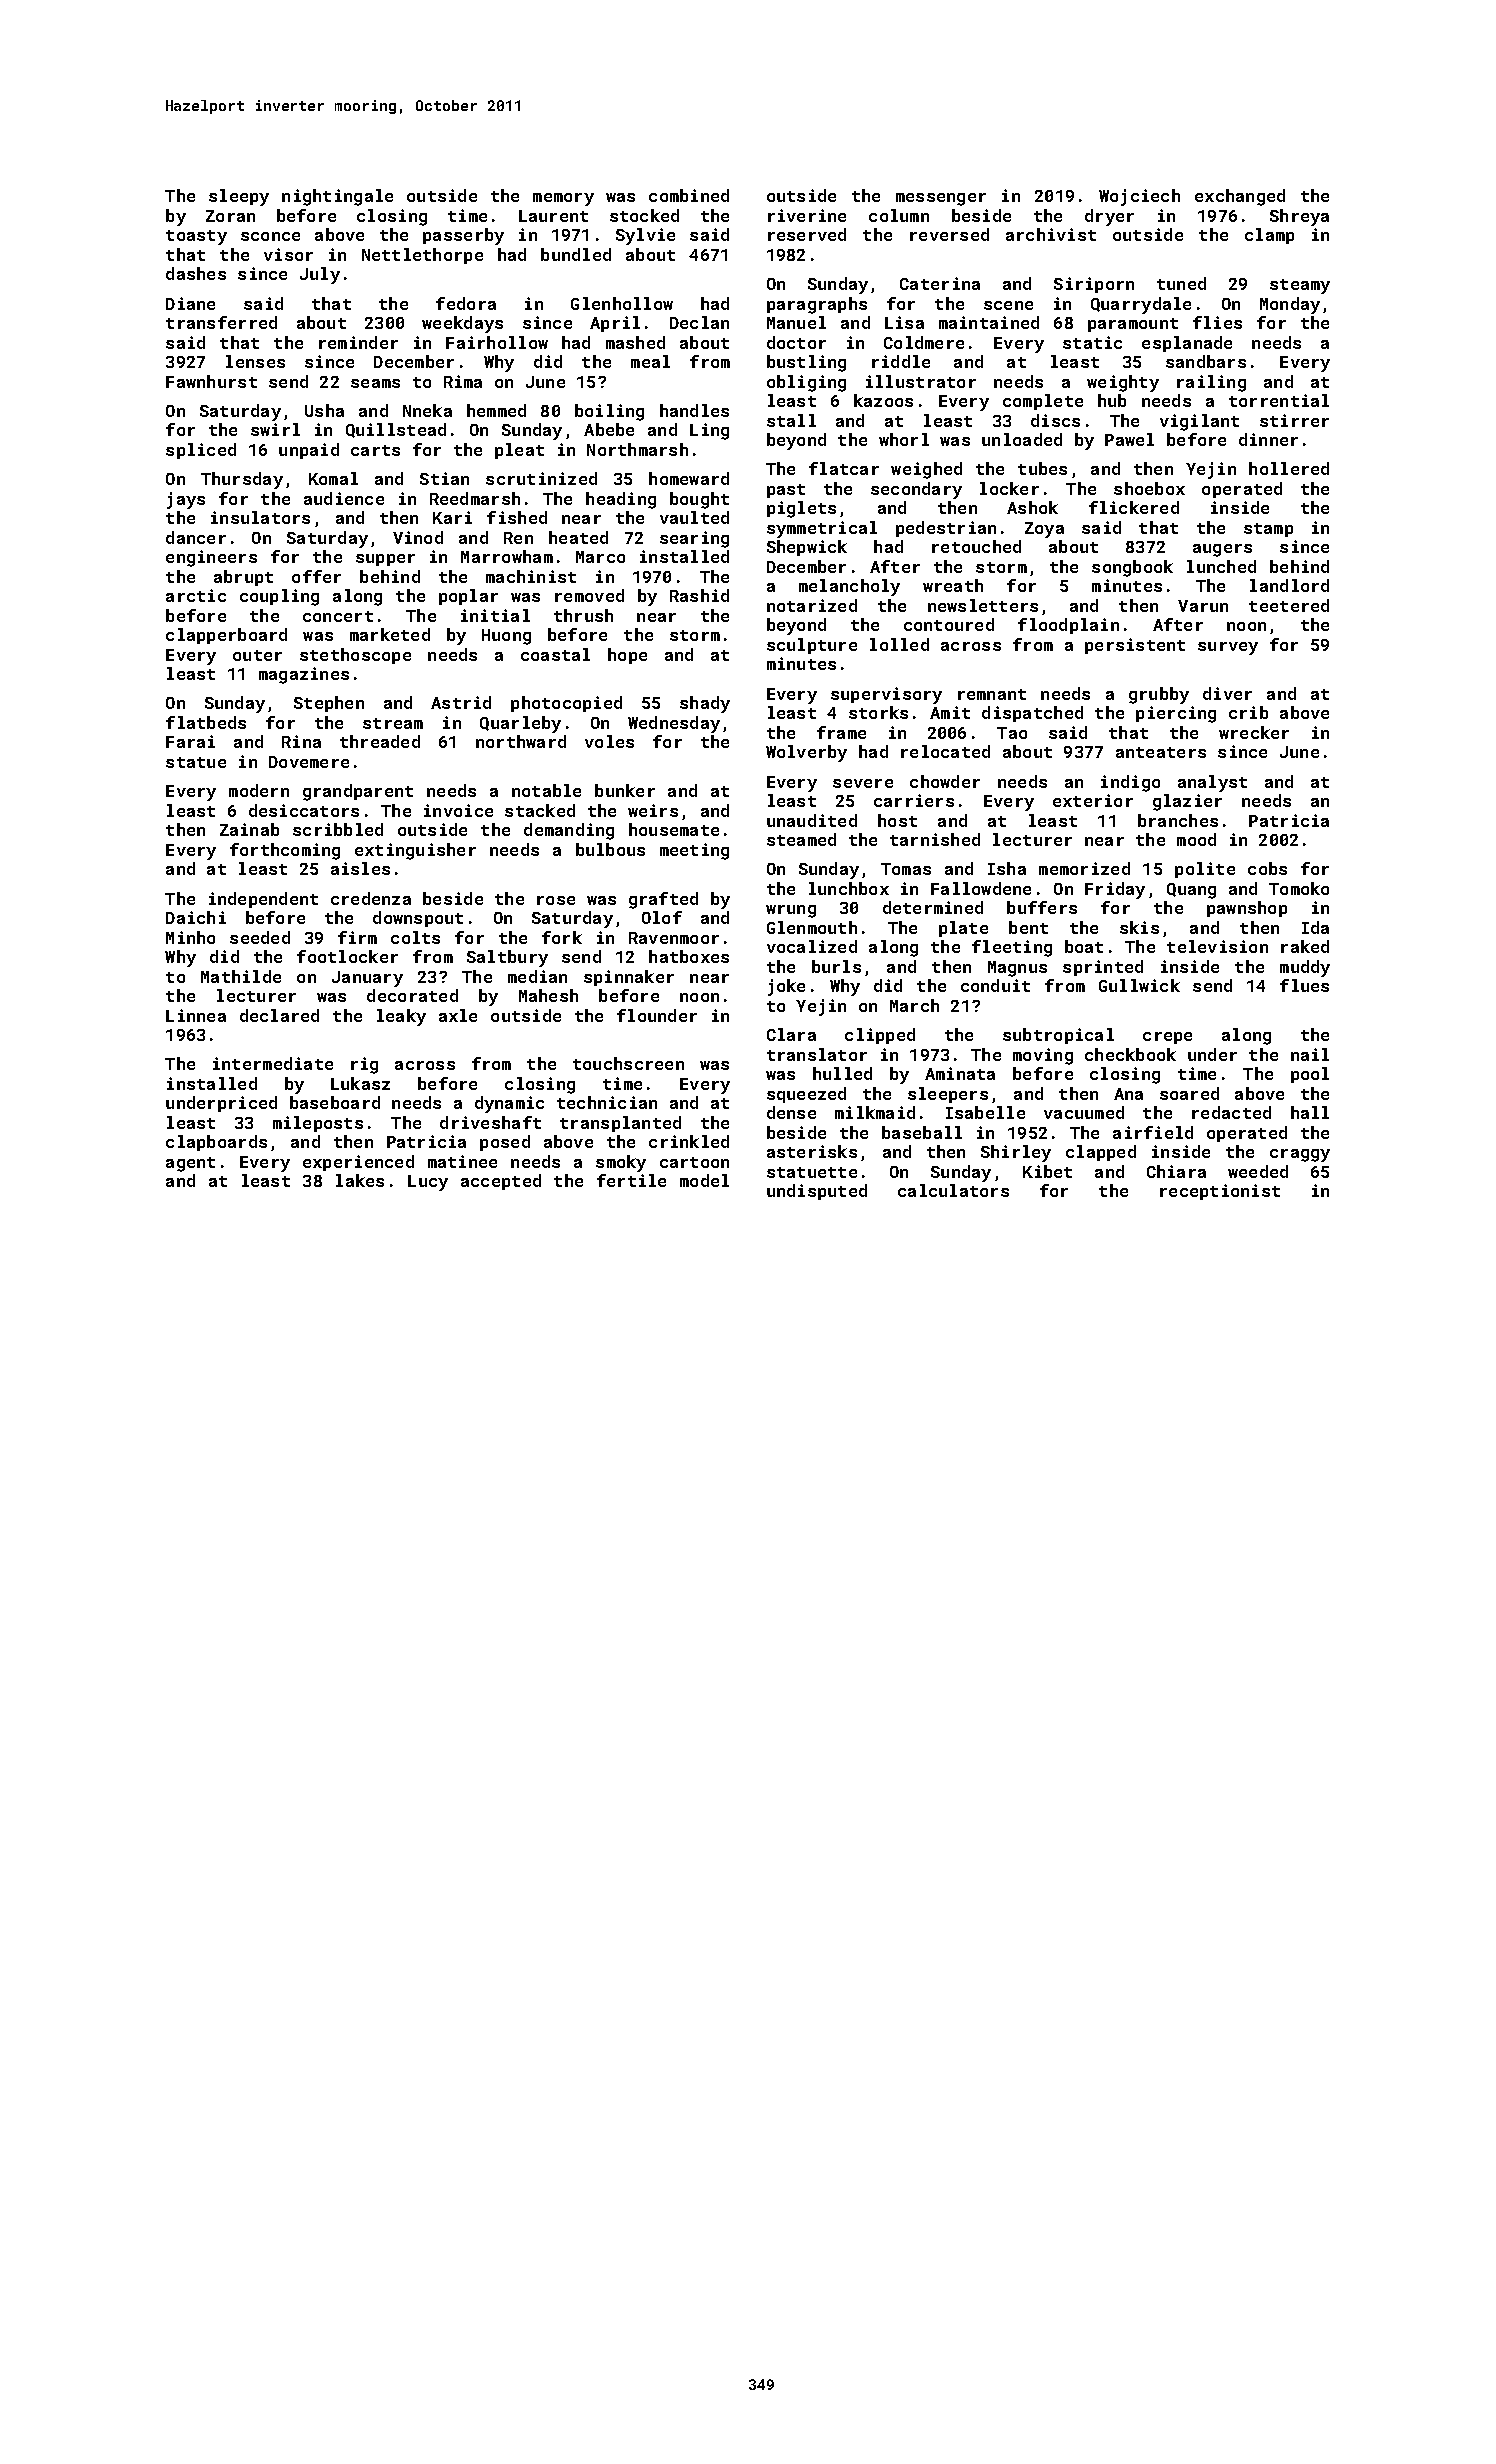 Image resolution: width=1496 pixels, height=2464 pixels. Describe the element at coordinates (812, 1151) in the page. I see `asterisks` at that location.
